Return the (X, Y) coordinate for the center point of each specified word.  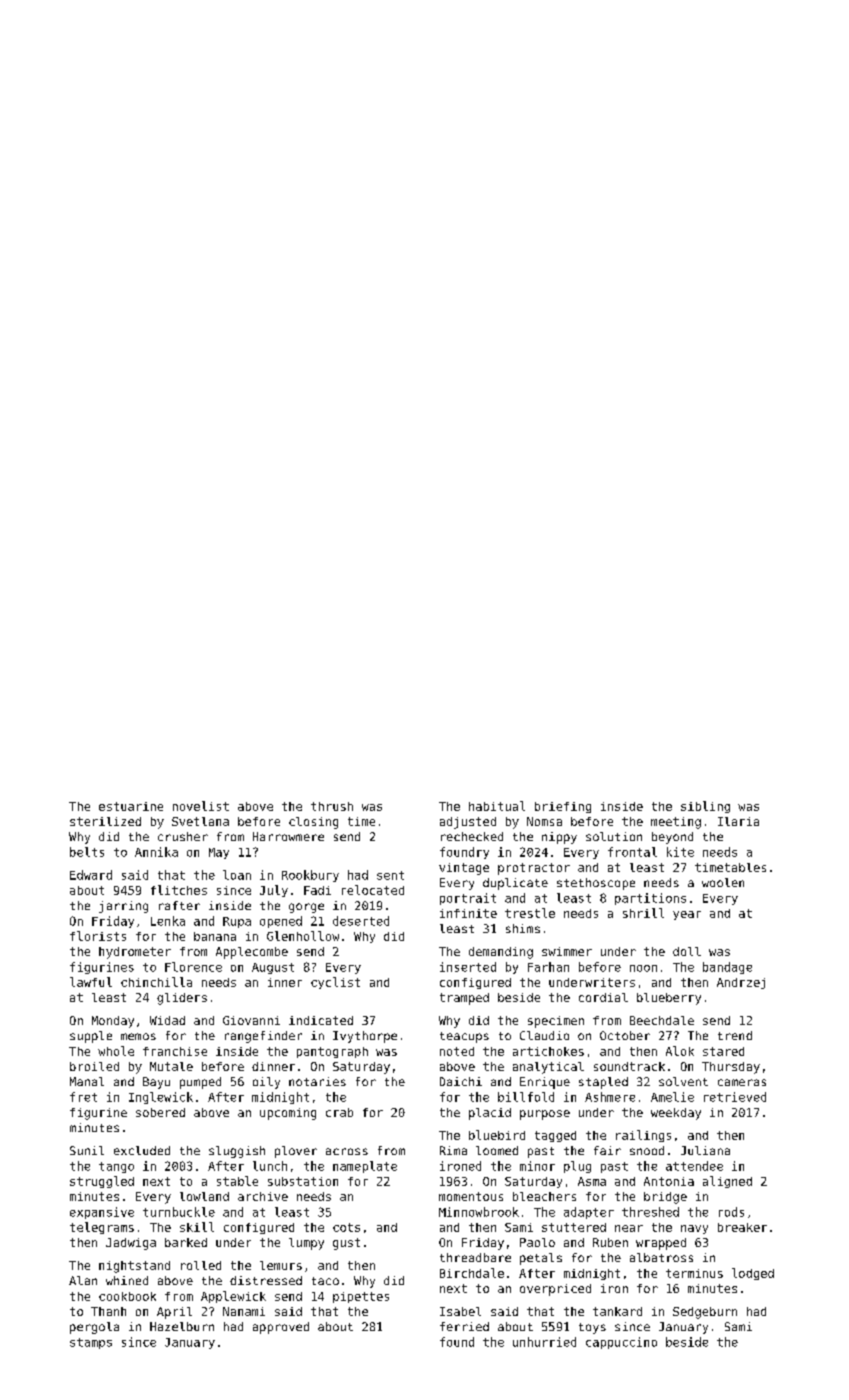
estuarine (131, 806)
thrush (332, 806)
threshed (650, 1212)
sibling (705, 807)
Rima (453, 1150)
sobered (160, 1112)
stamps (91, 1343)
